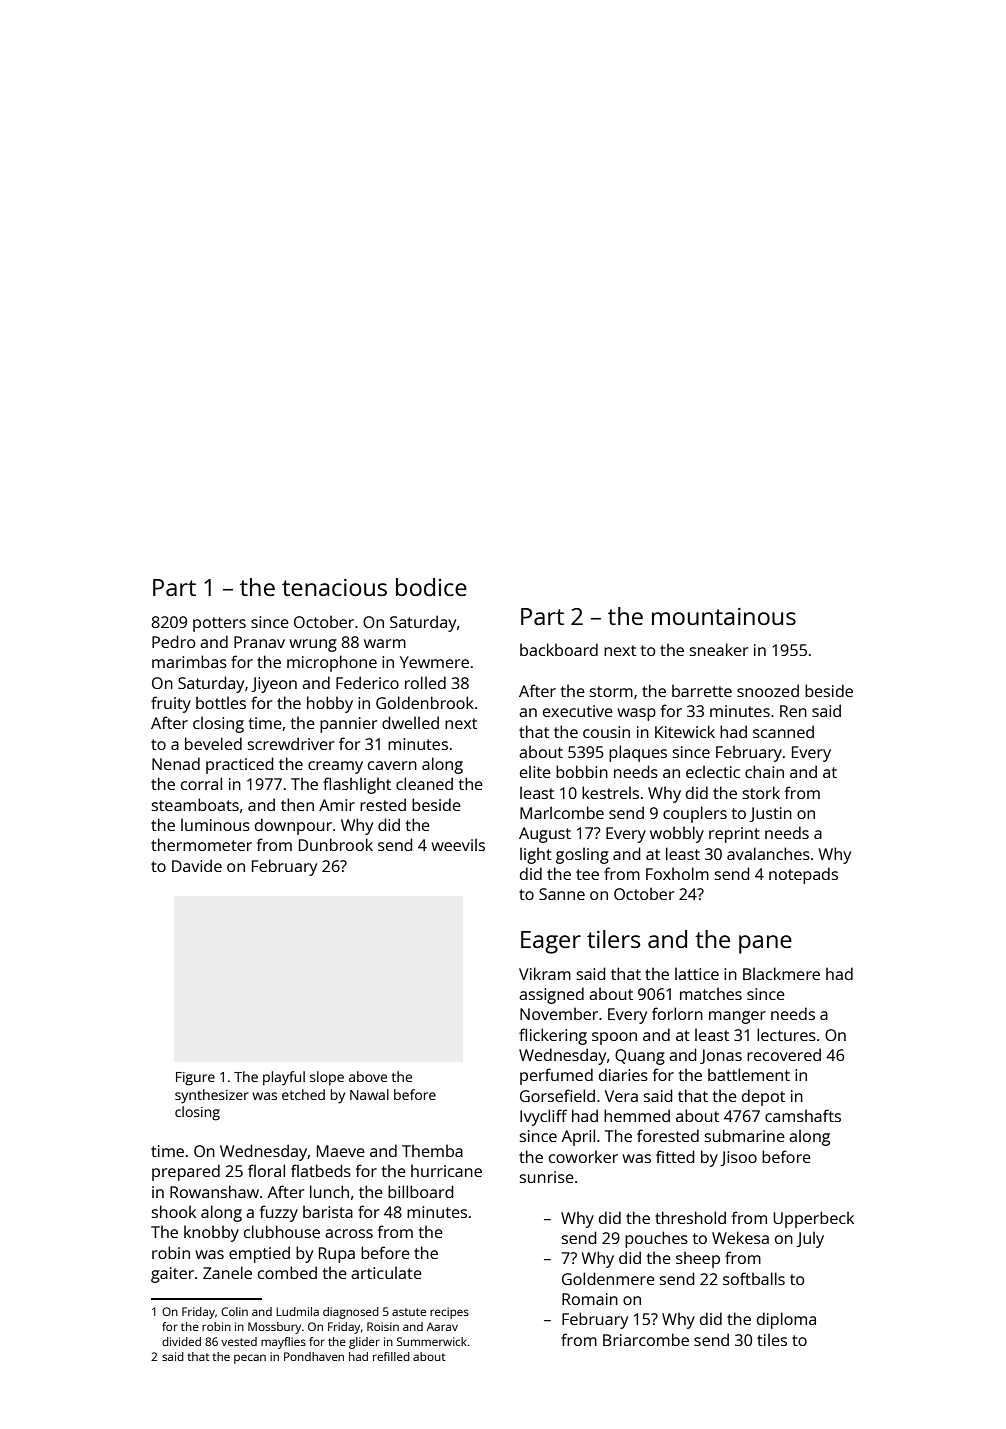 The image size is (1006, 1429). Describe the element at coordinates (578, 711) in the screenshot. I see `executive` at that location.
